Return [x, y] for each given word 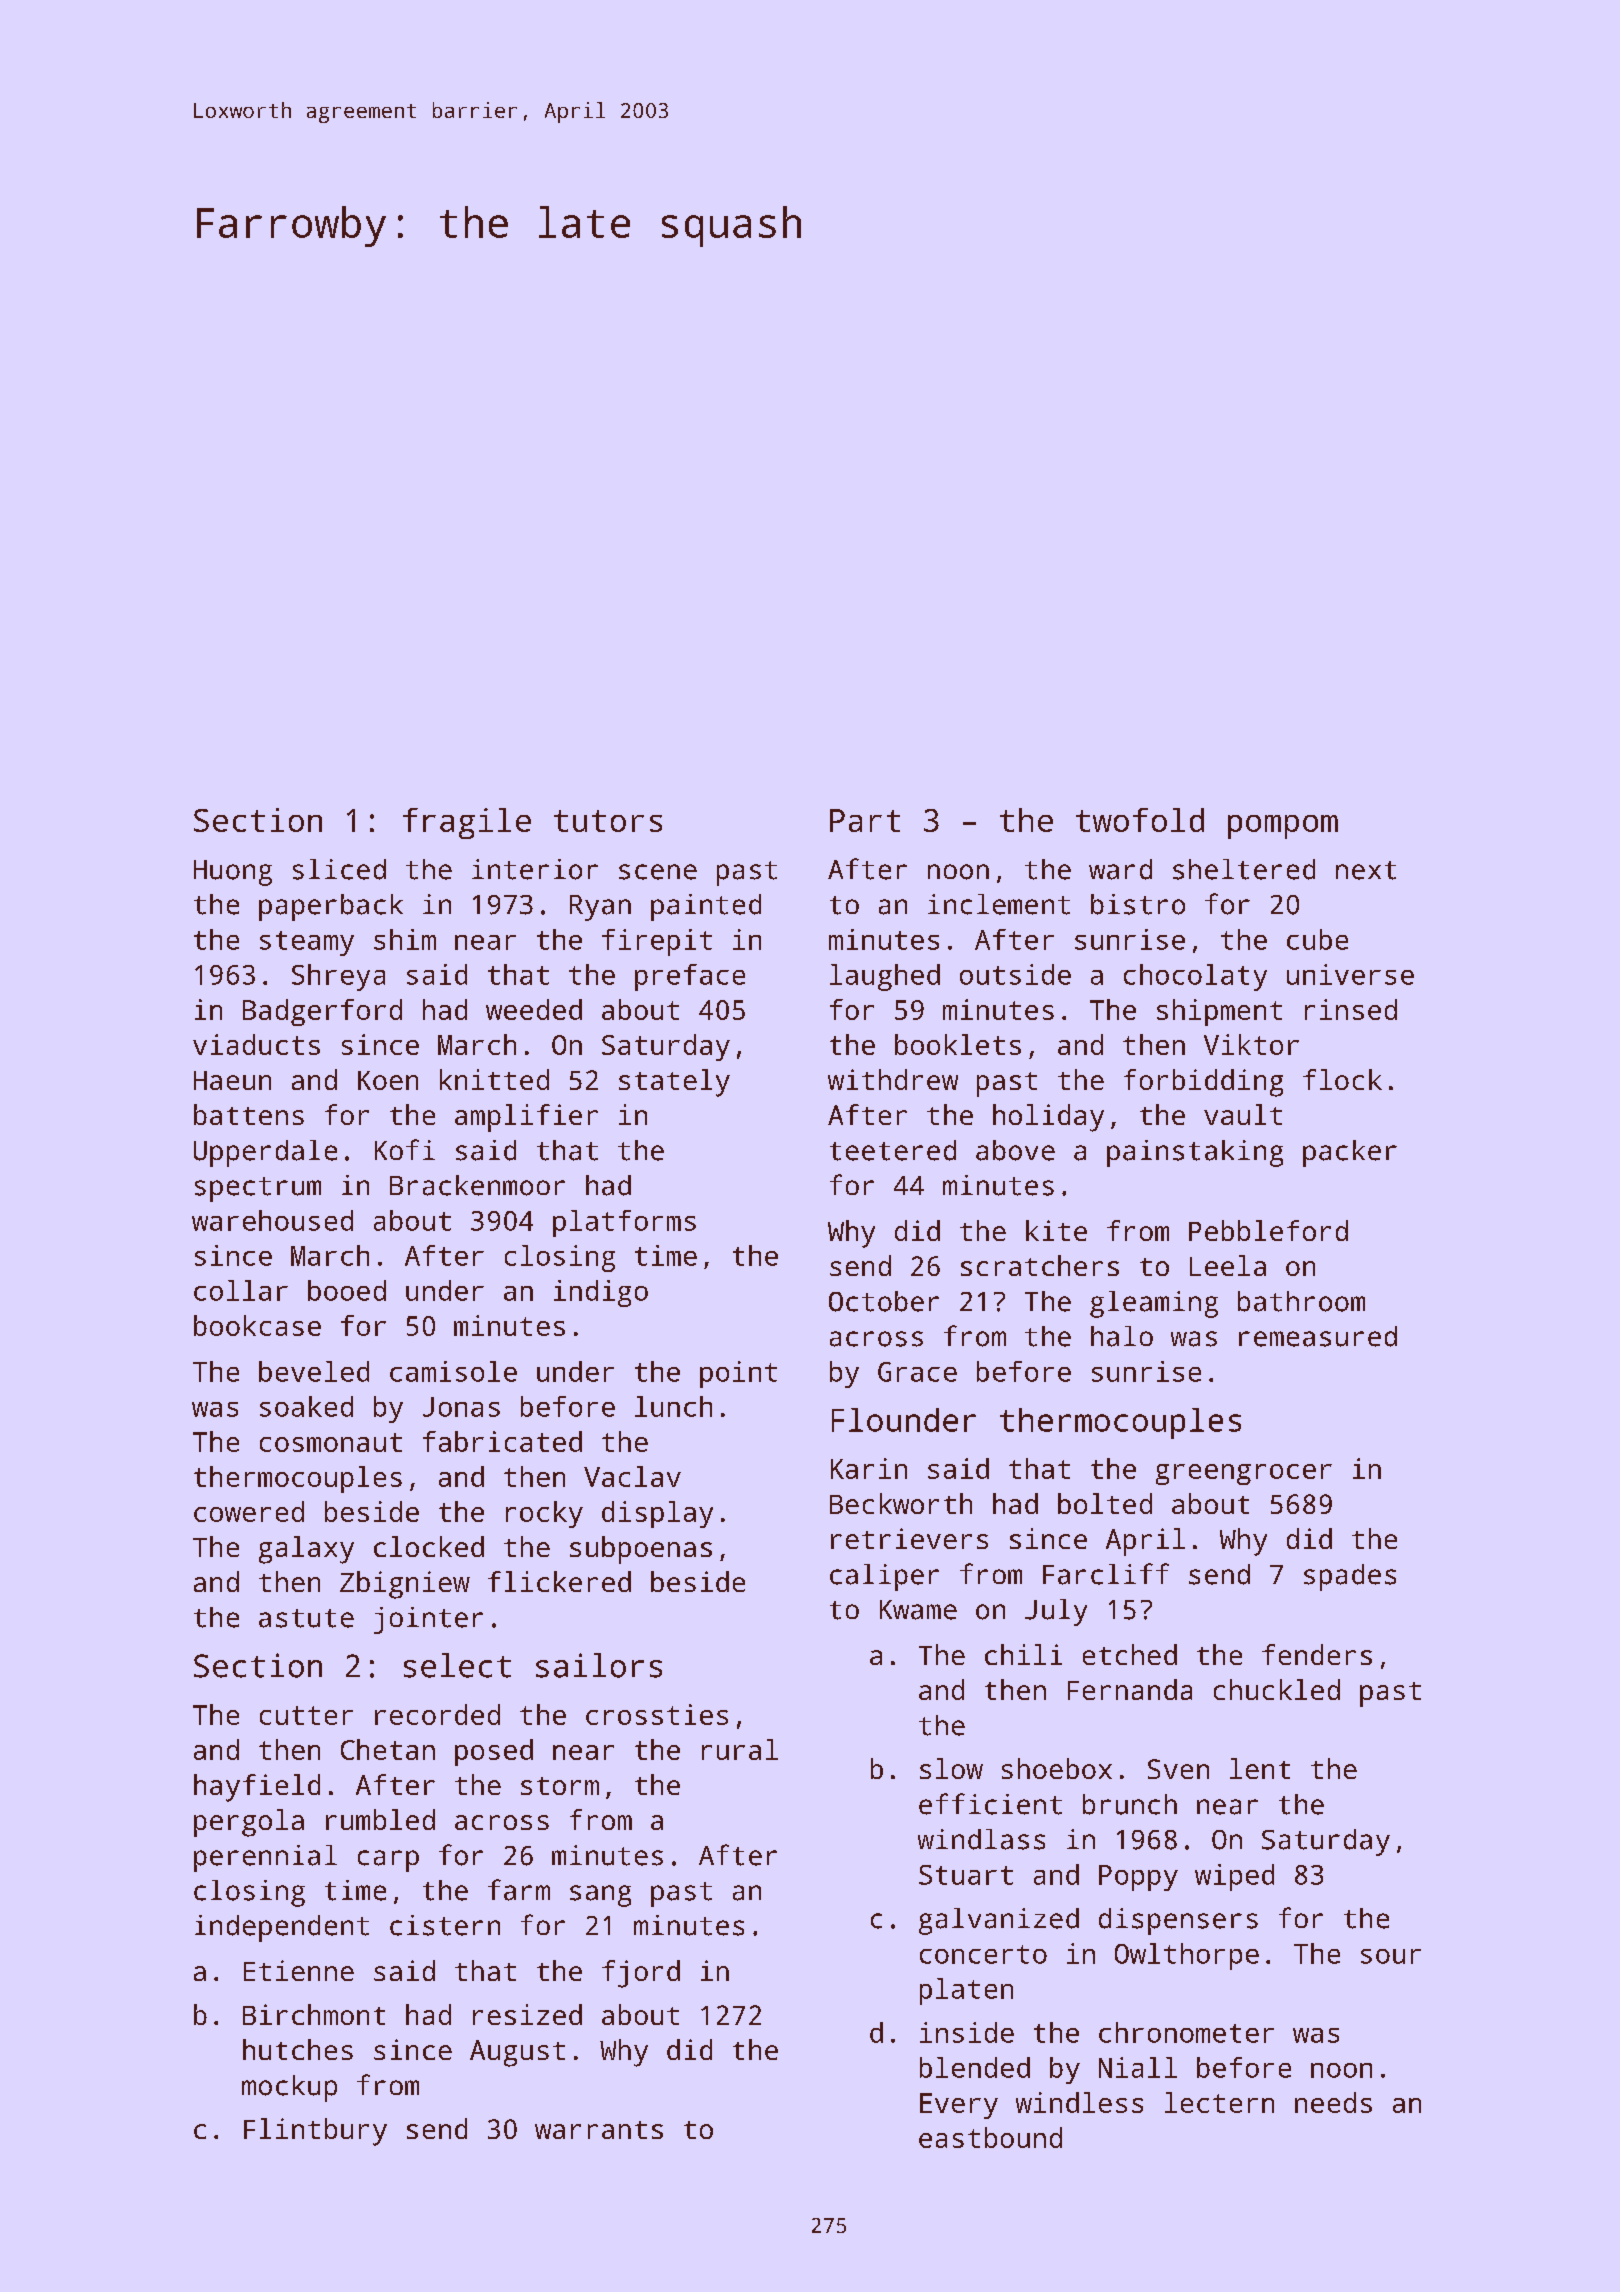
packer [1350, 1153]
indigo [601, 1293]
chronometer [1186, 2032]
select [457, 1665]
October [884, 1301]
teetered [893, 1150]
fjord [641, 1974]
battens [249, 1114]
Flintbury [315, 2132]
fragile [467, 823]
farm [519, 1890]
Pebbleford [1268, 1230]
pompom [1283, 827]
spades [1350, 1577]
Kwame [918, 1610]
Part [865, 820]
